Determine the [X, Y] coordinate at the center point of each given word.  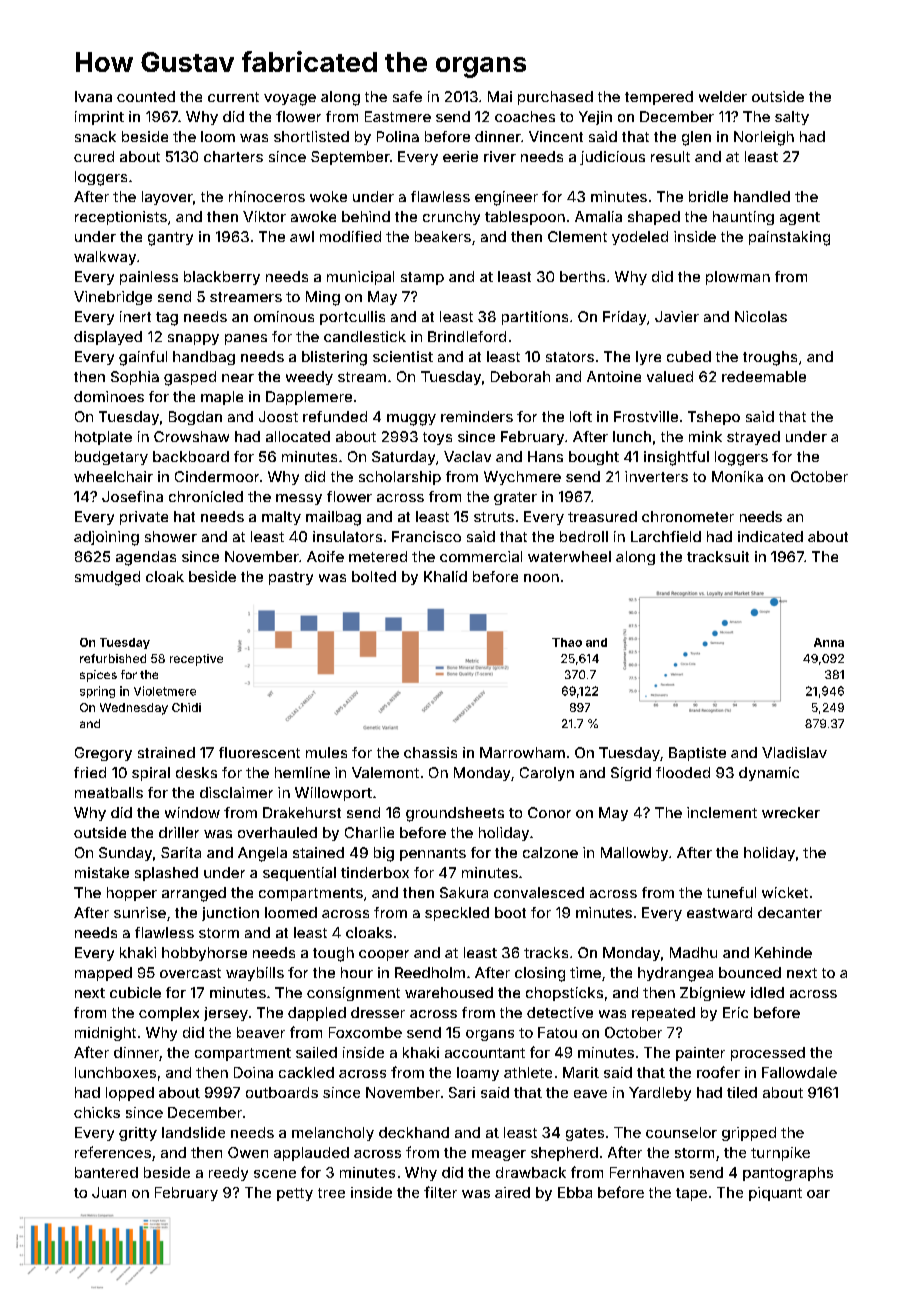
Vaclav [467, 456]
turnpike [780, 1154]
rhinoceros [267, 196]
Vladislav [794, 752]
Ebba [575, 1192]
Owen [248, 1152]
